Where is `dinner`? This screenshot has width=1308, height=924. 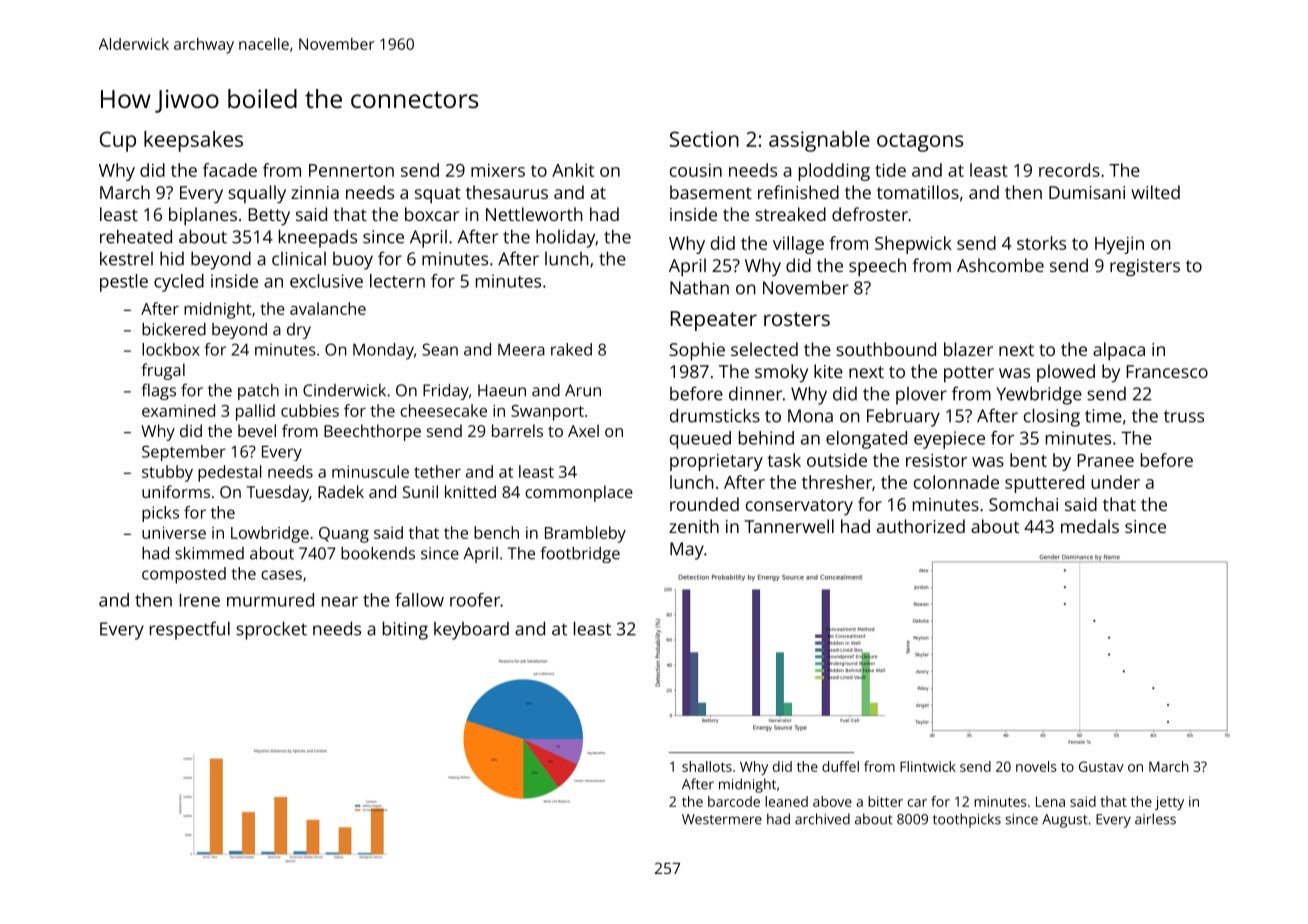
dinner is located at coordinates (755, 393).
